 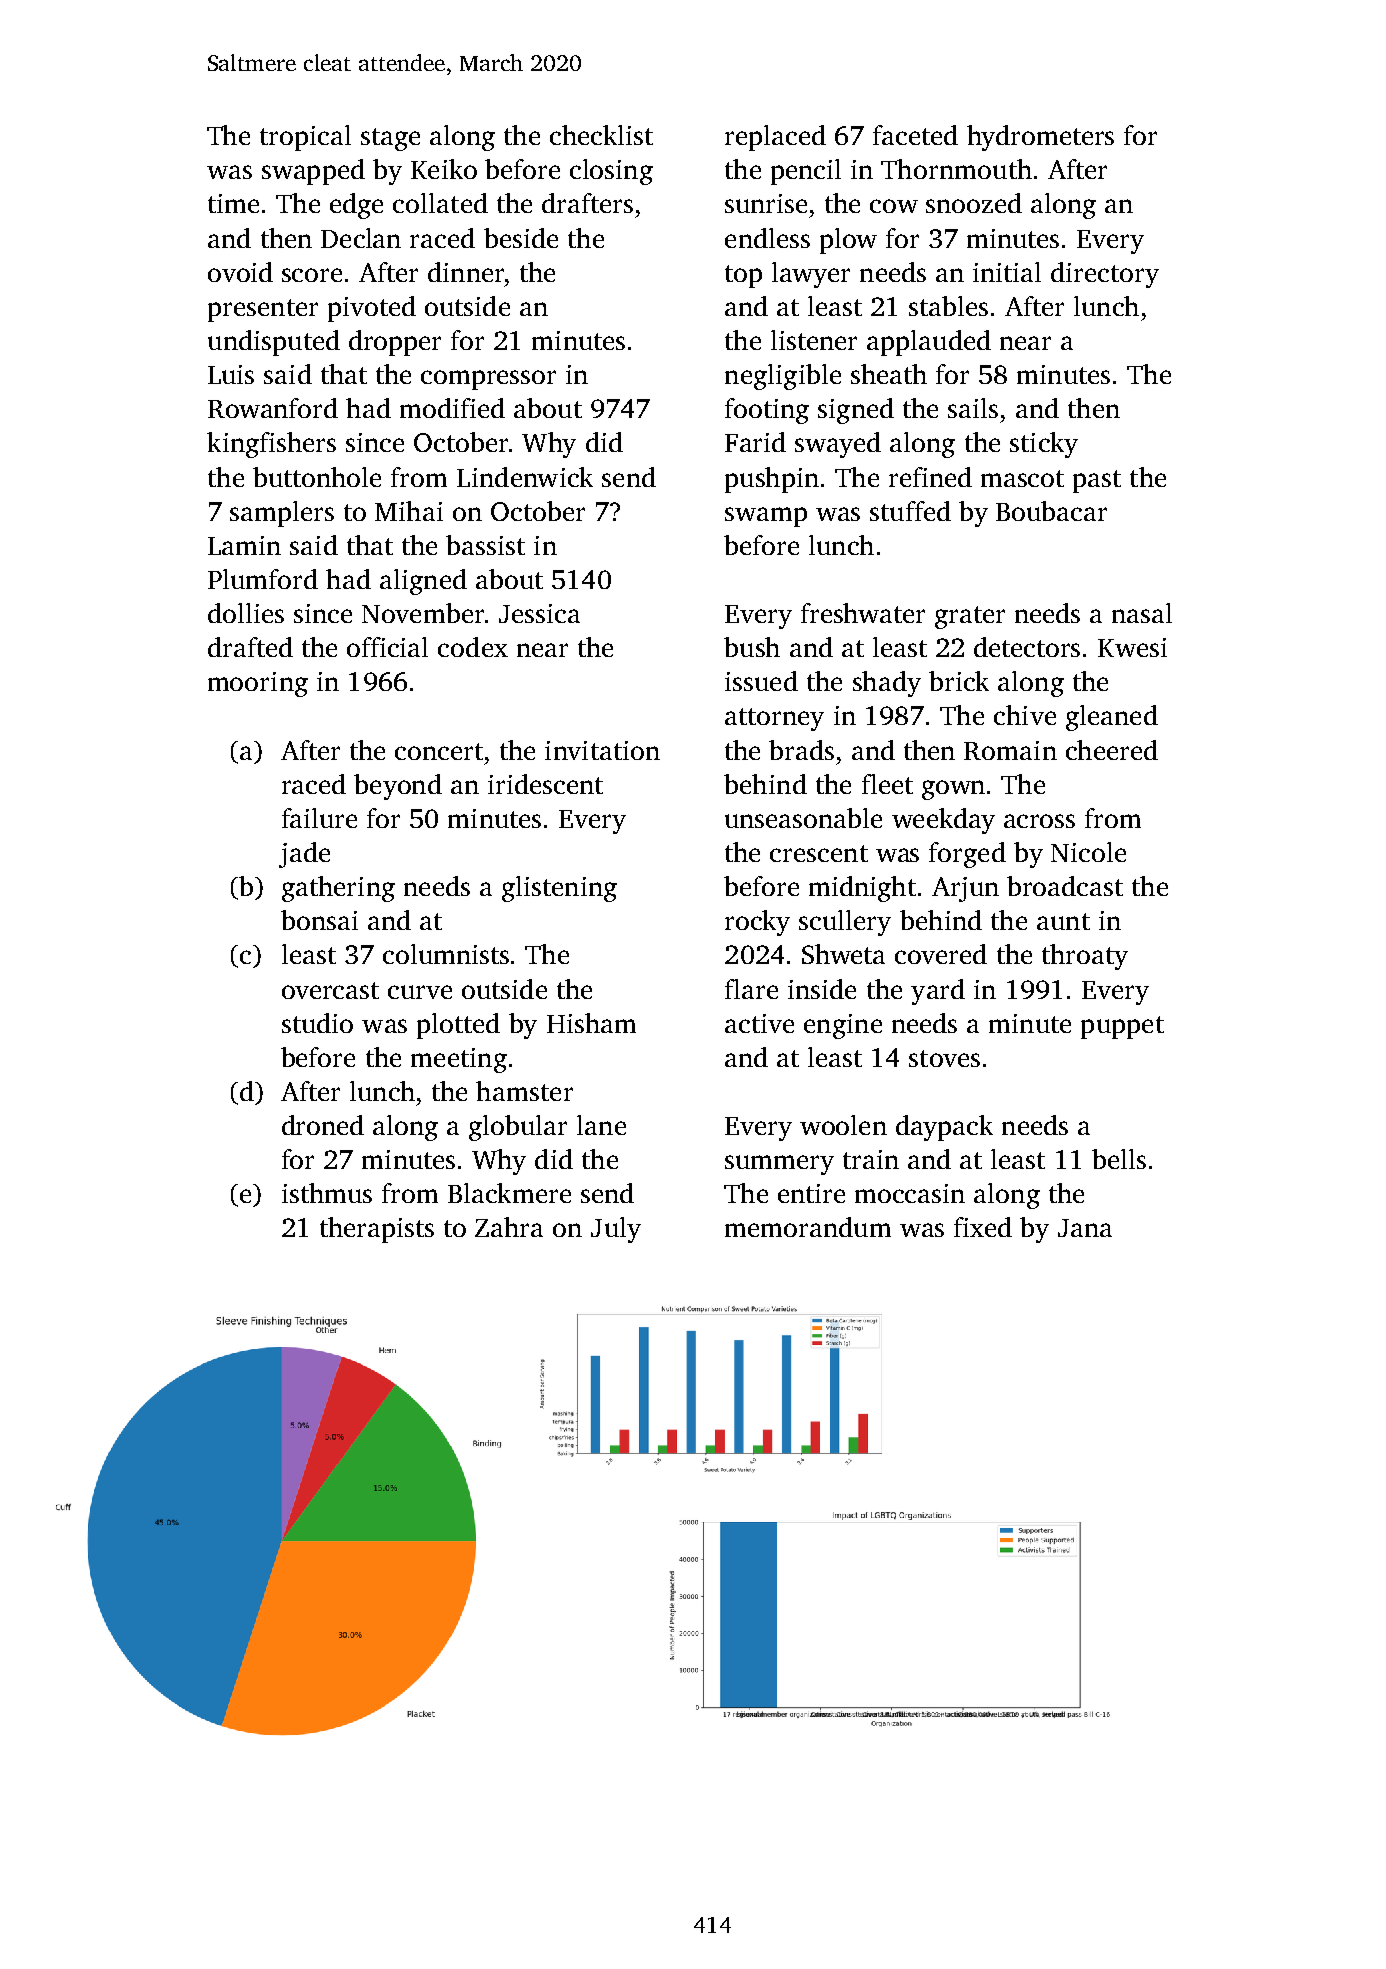 What do you see at coordinates (915, 135) in the image?
I see `faceted` at bounding box center [915, 135].
